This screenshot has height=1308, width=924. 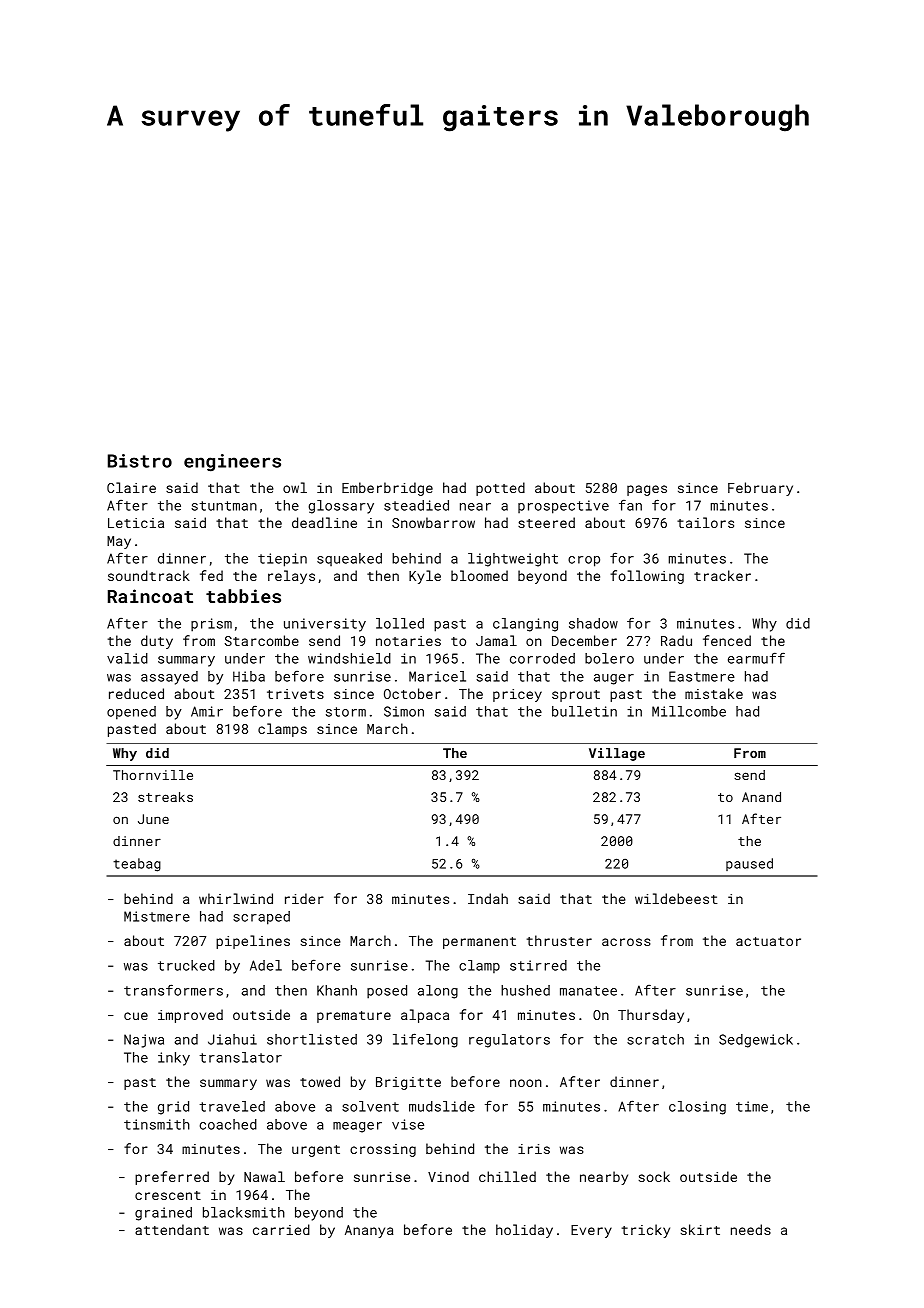 I want to click on closing, so click(x=697, y=1108).
